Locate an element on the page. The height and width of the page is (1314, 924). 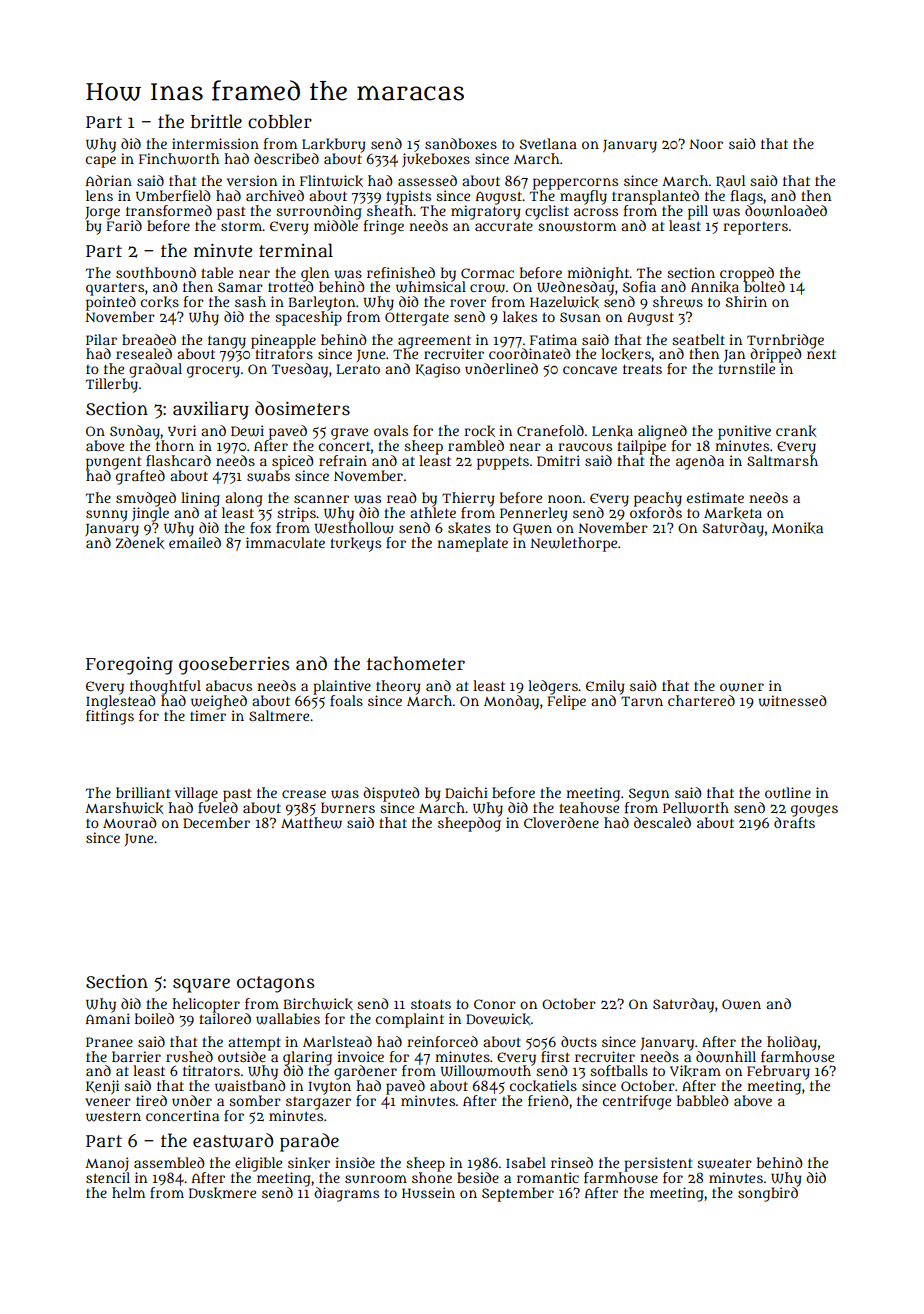
Matthew is located at coordinates (311, 823).
